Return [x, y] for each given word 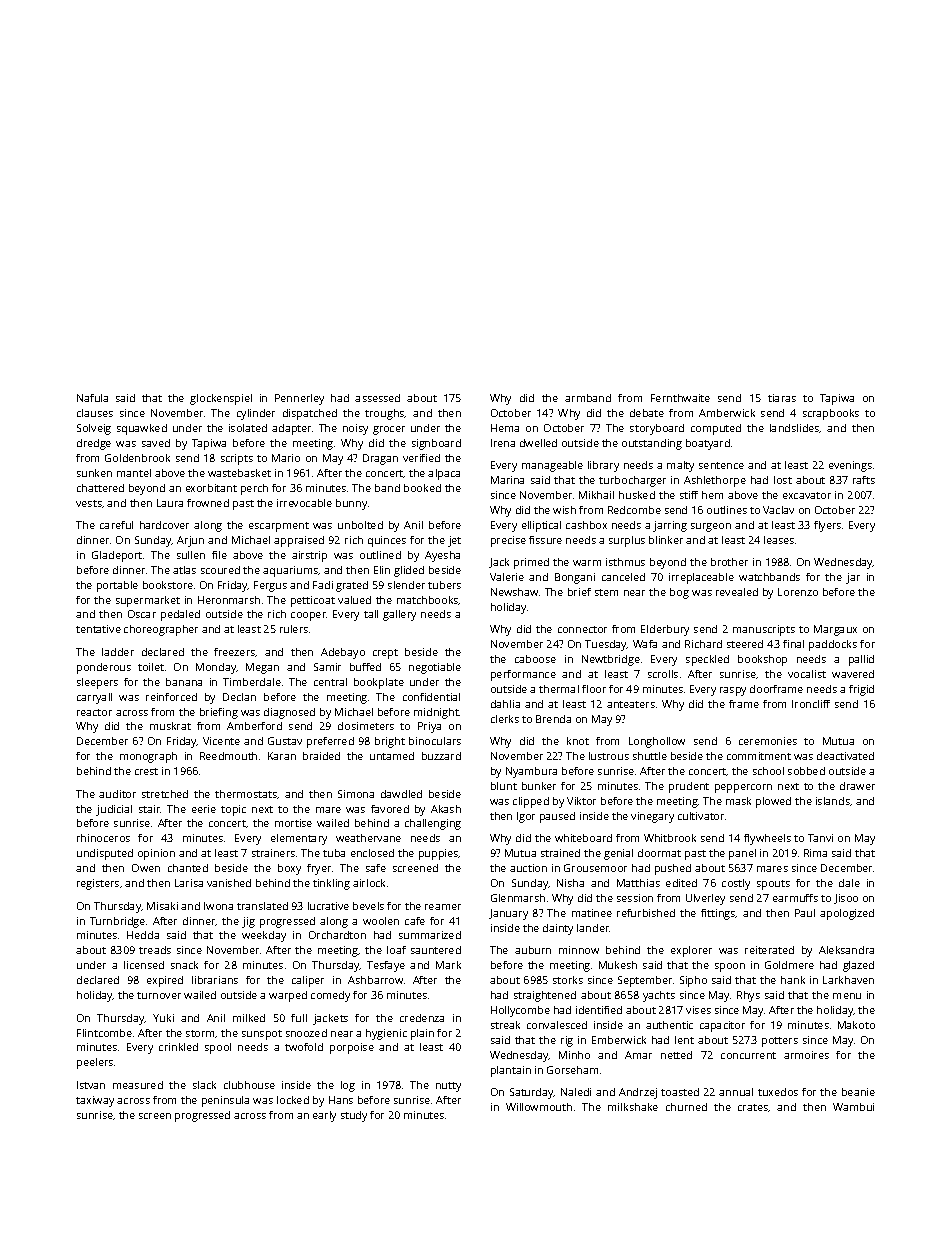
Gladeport [117, 556]
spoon [730, 967]
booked [422, 488]
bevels [368, 906]
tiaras [782, 398]
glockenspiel [221, 399]
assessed [377, 398]
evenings [850, 466]
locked [293, 1100]
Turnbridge [117, 922]
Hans [341, 1100]
